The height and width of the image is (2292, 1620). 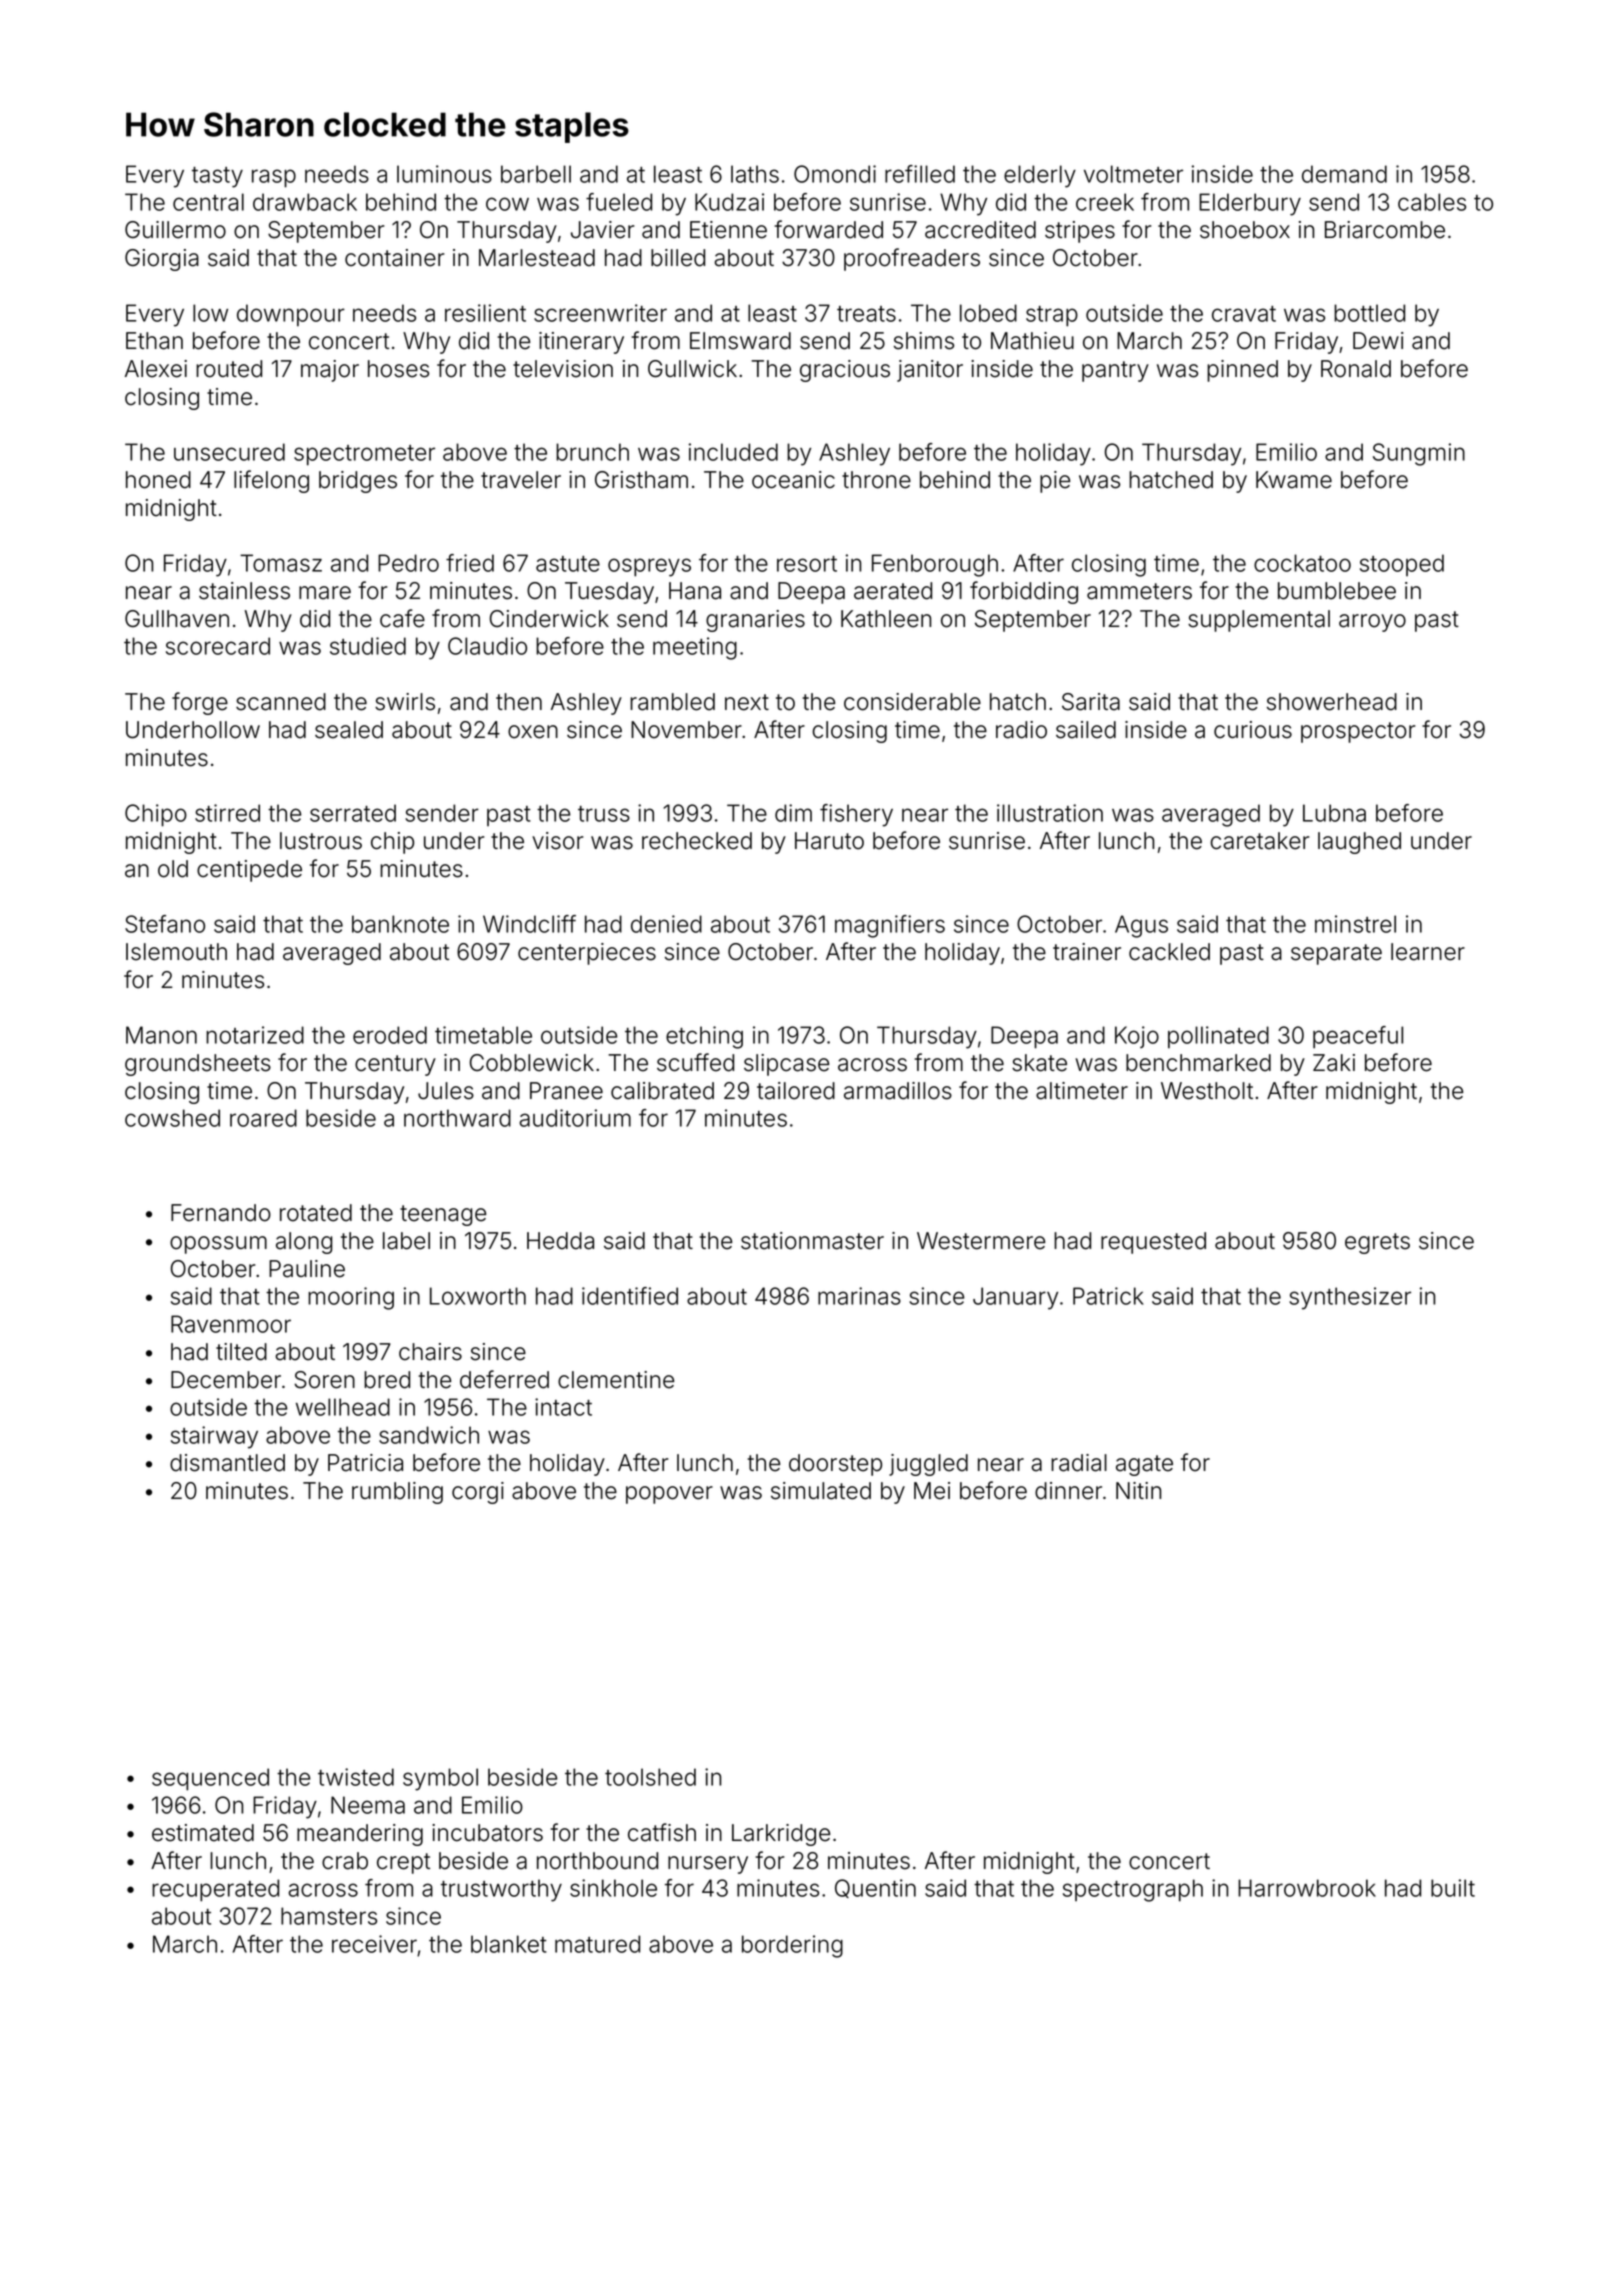 What do you see at coordinates (1334, 813) in the image?
I see `Lubna` at bounding box center [1334, 813].
